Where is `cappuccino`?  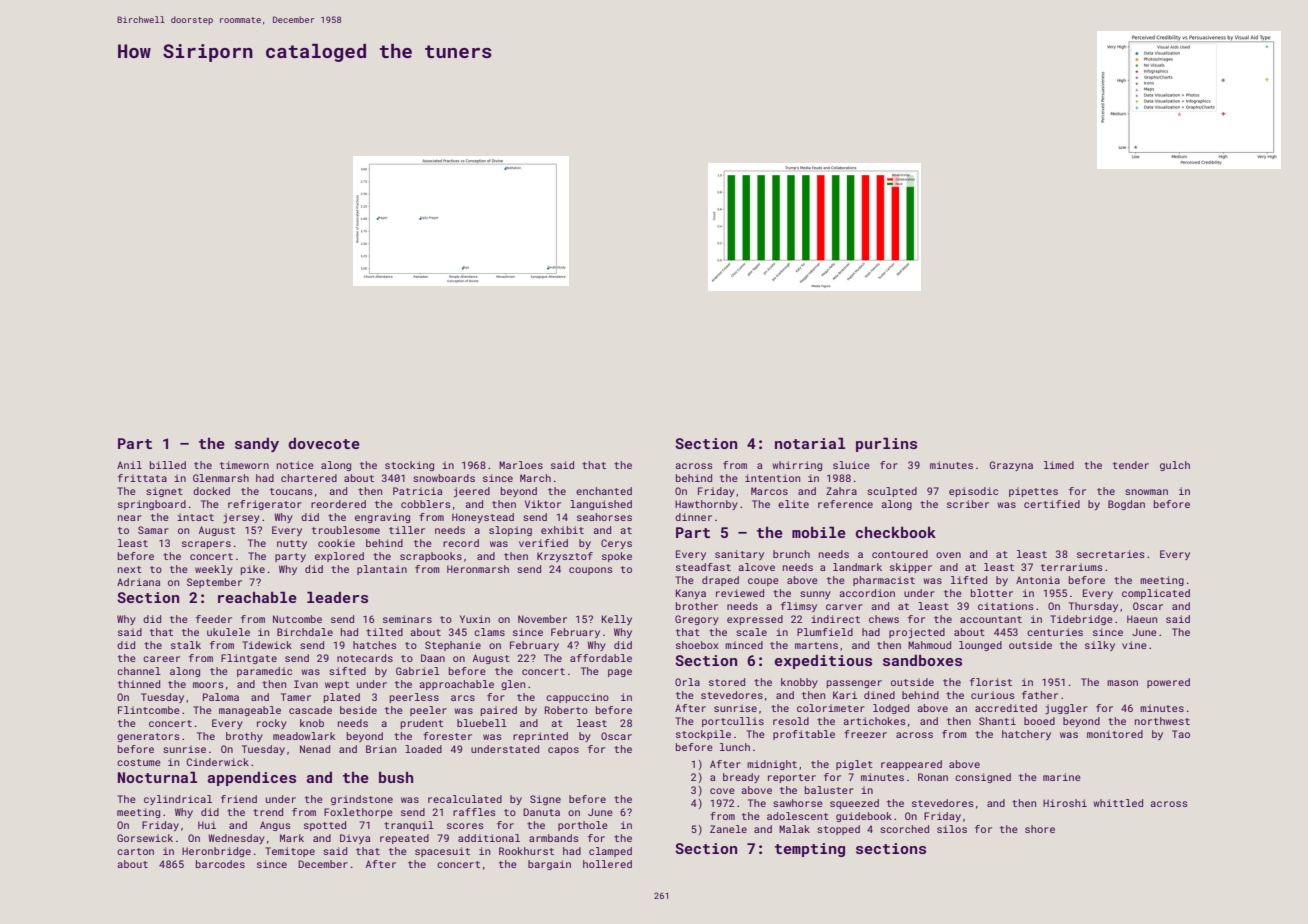
cappuccino is located at coordinates (577, 698).
